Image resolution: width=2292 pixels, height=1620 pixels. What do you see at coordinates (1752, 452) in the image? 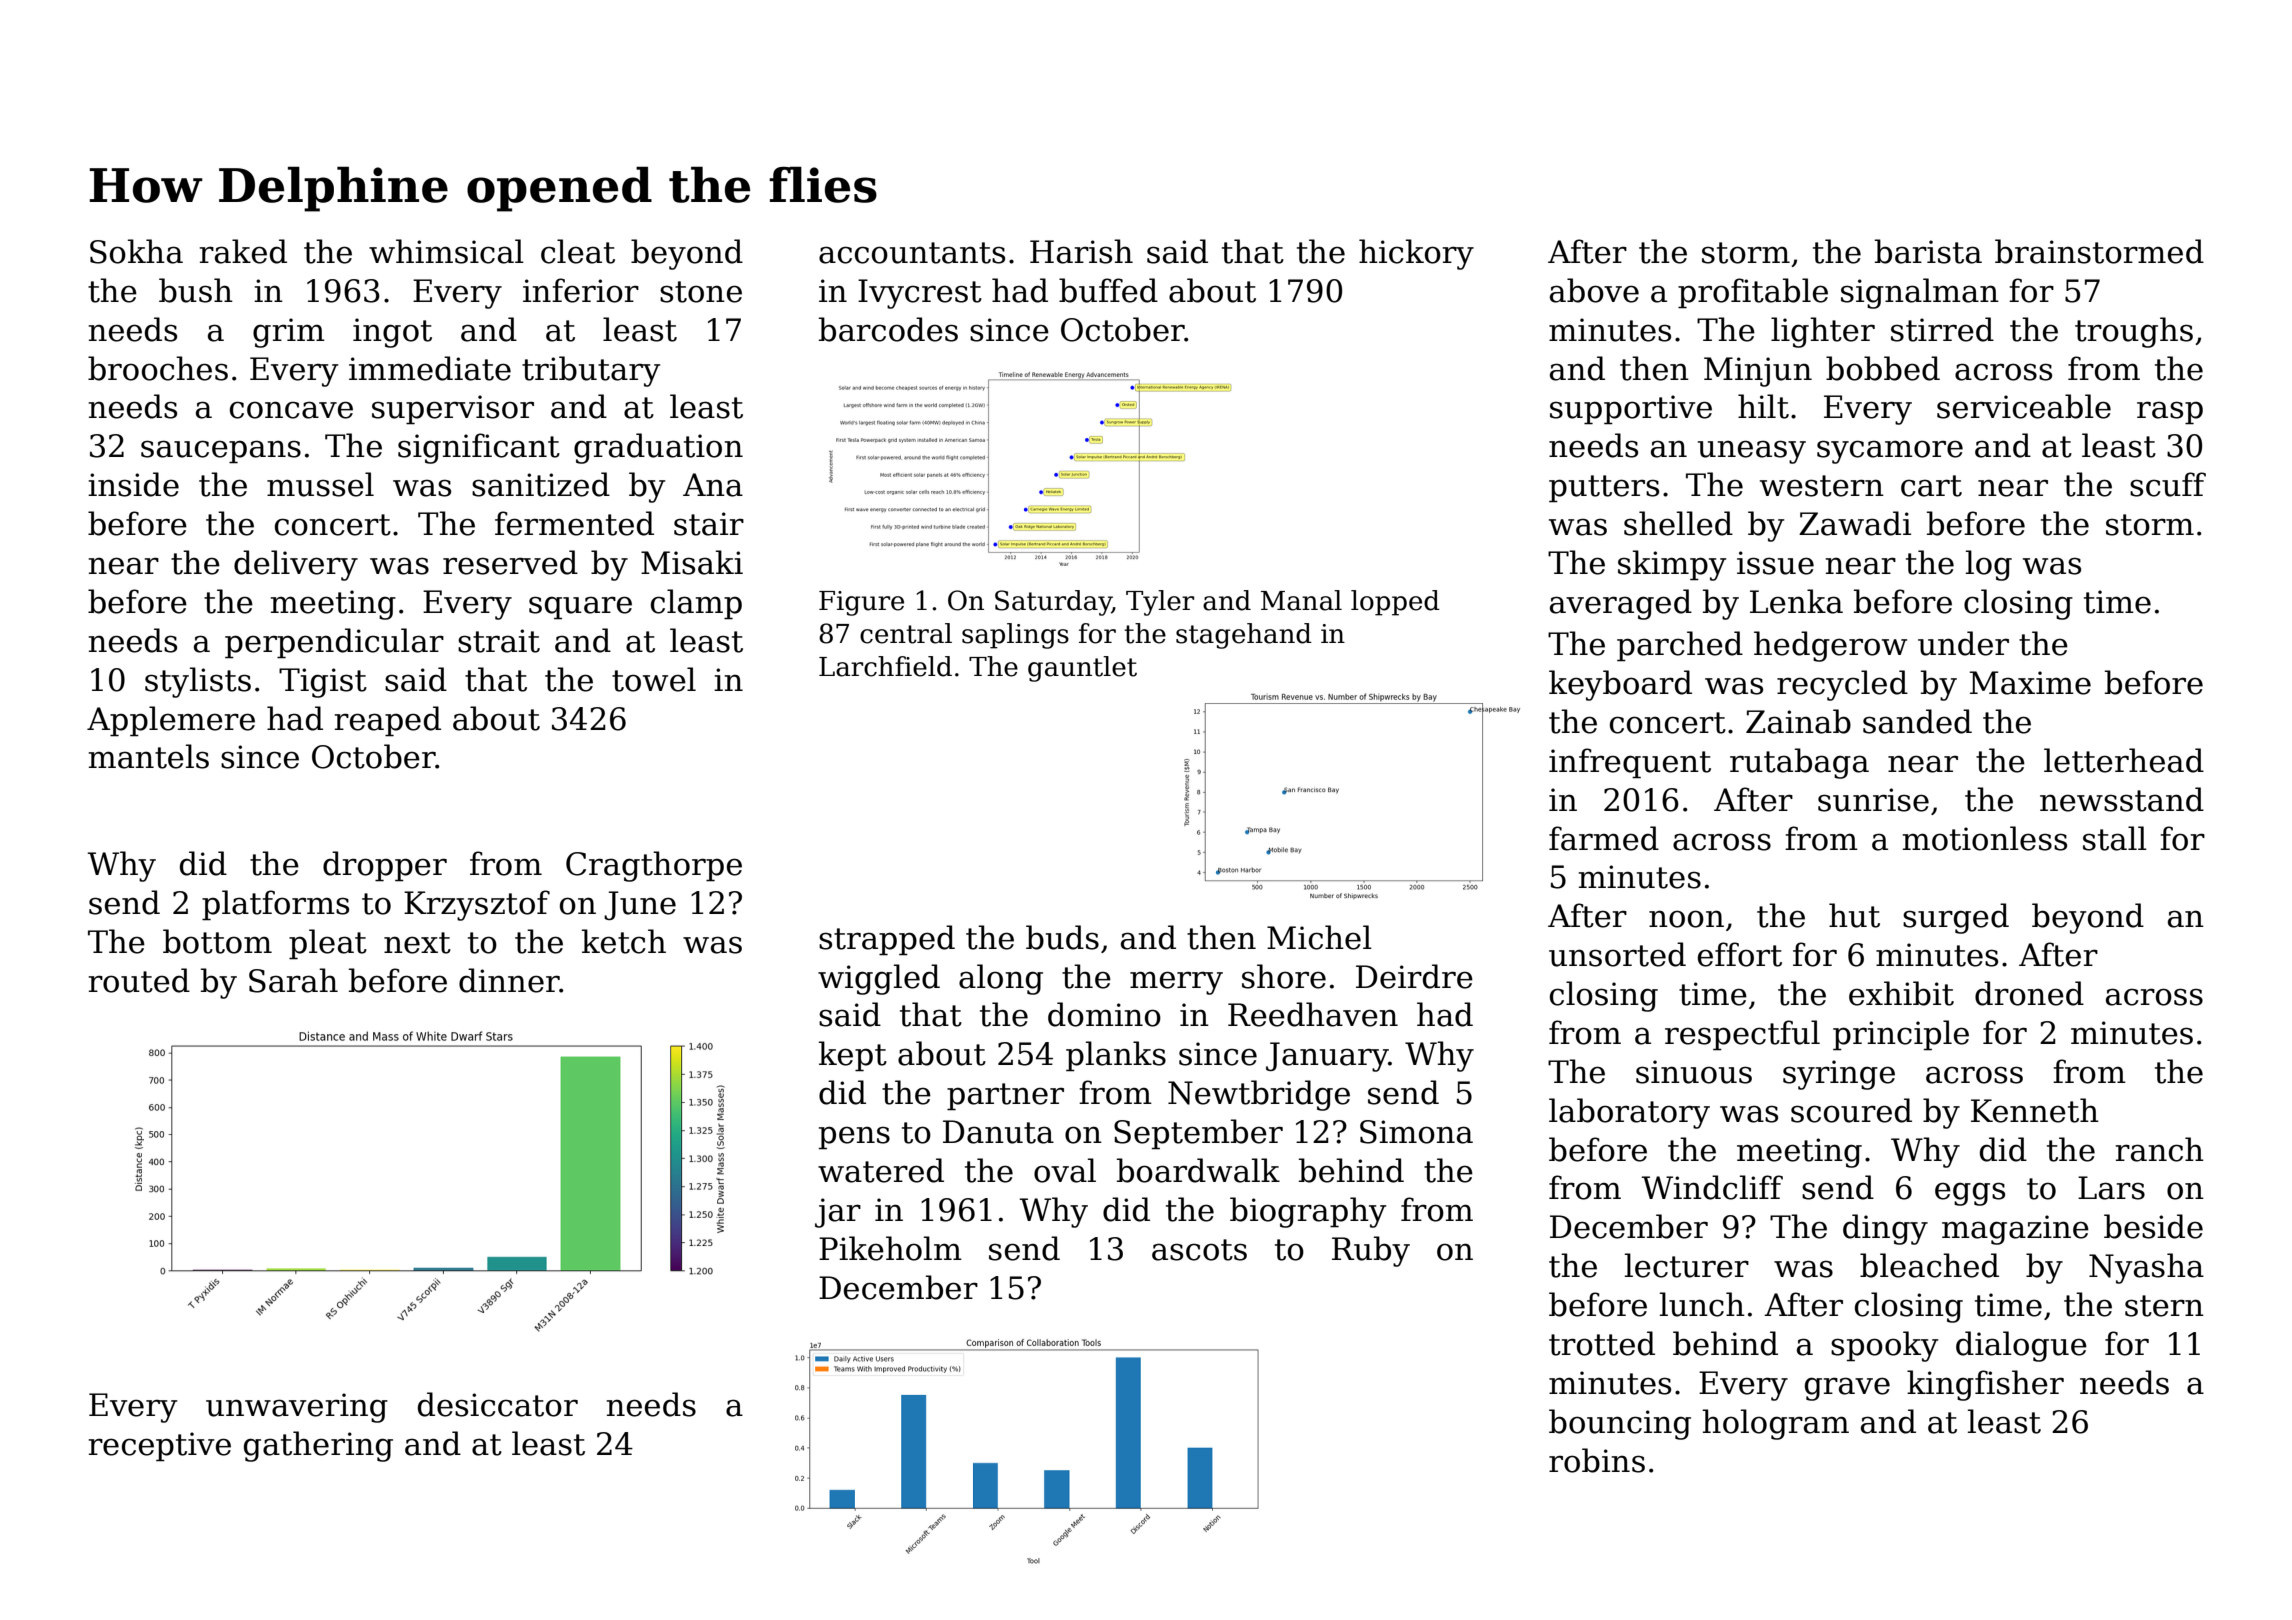
I see `uneasy` at bounding box center [1752, 452].
